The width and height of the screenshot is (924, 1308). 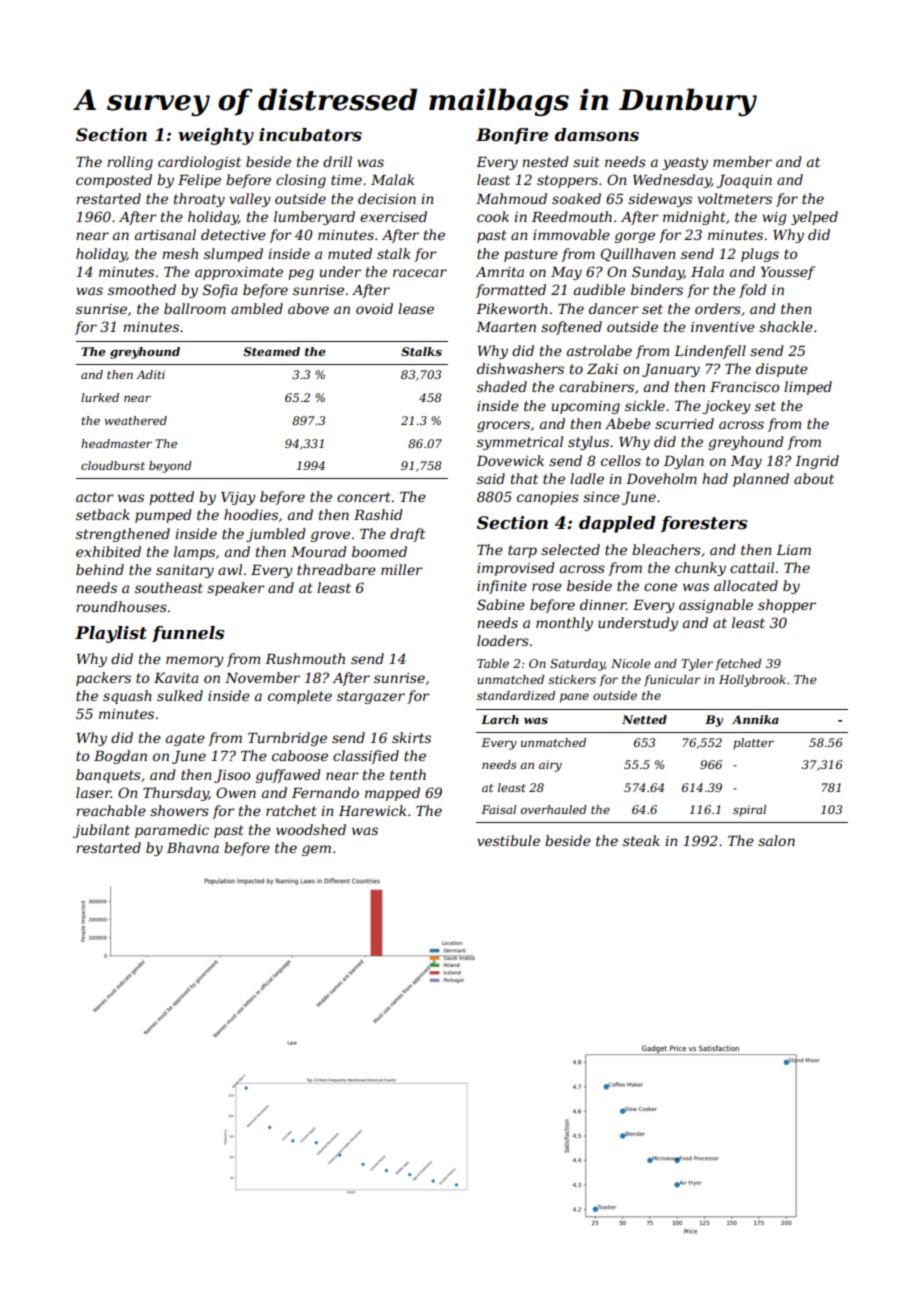 What do you see at coordinates (287, 739) in the screenshot?
I see `Turnbridge` at bounding box center [287, 739].
